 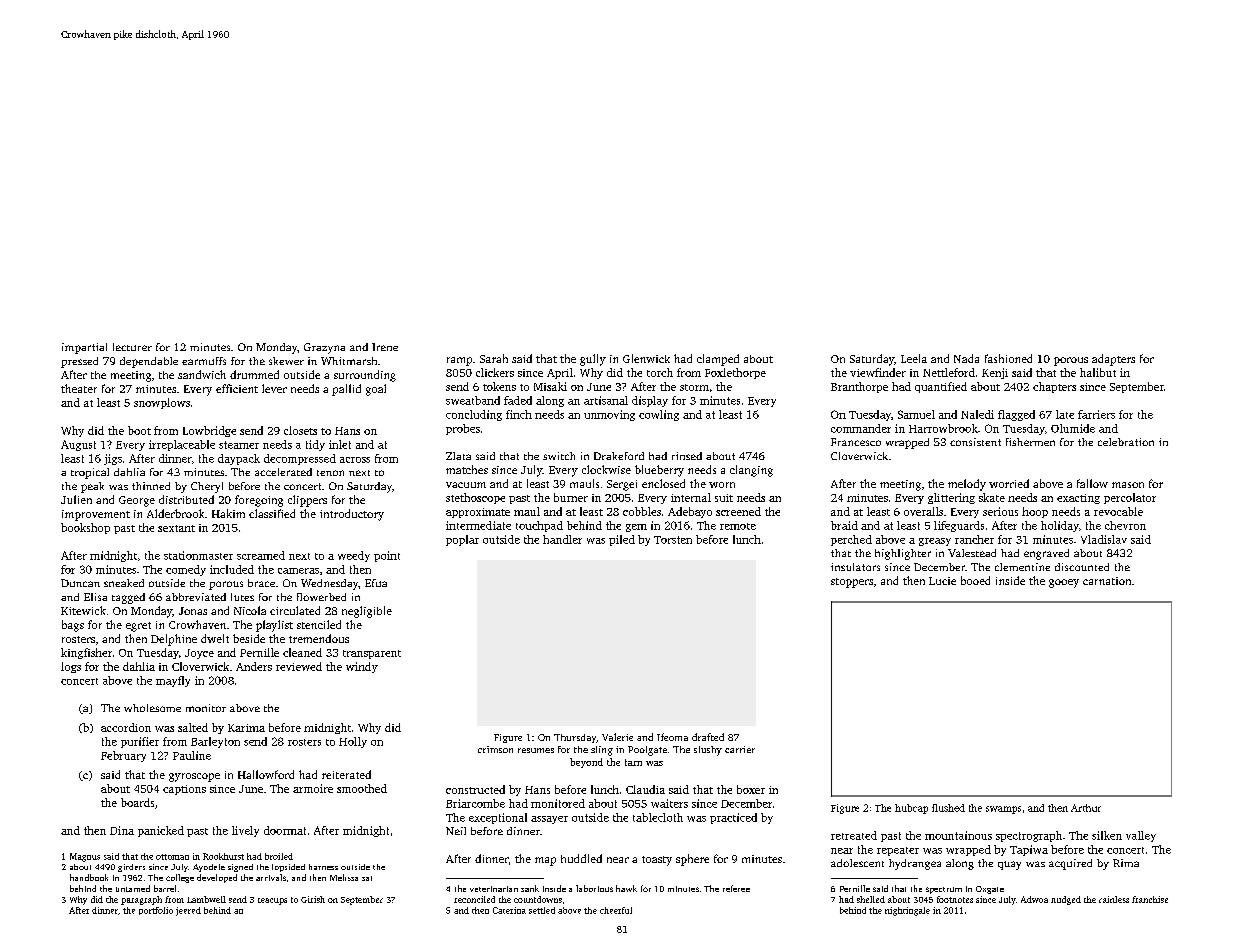 What do you see at coordinates (545, 861) in the screenshot?
I see `map` at bounding box center [545, 861].
